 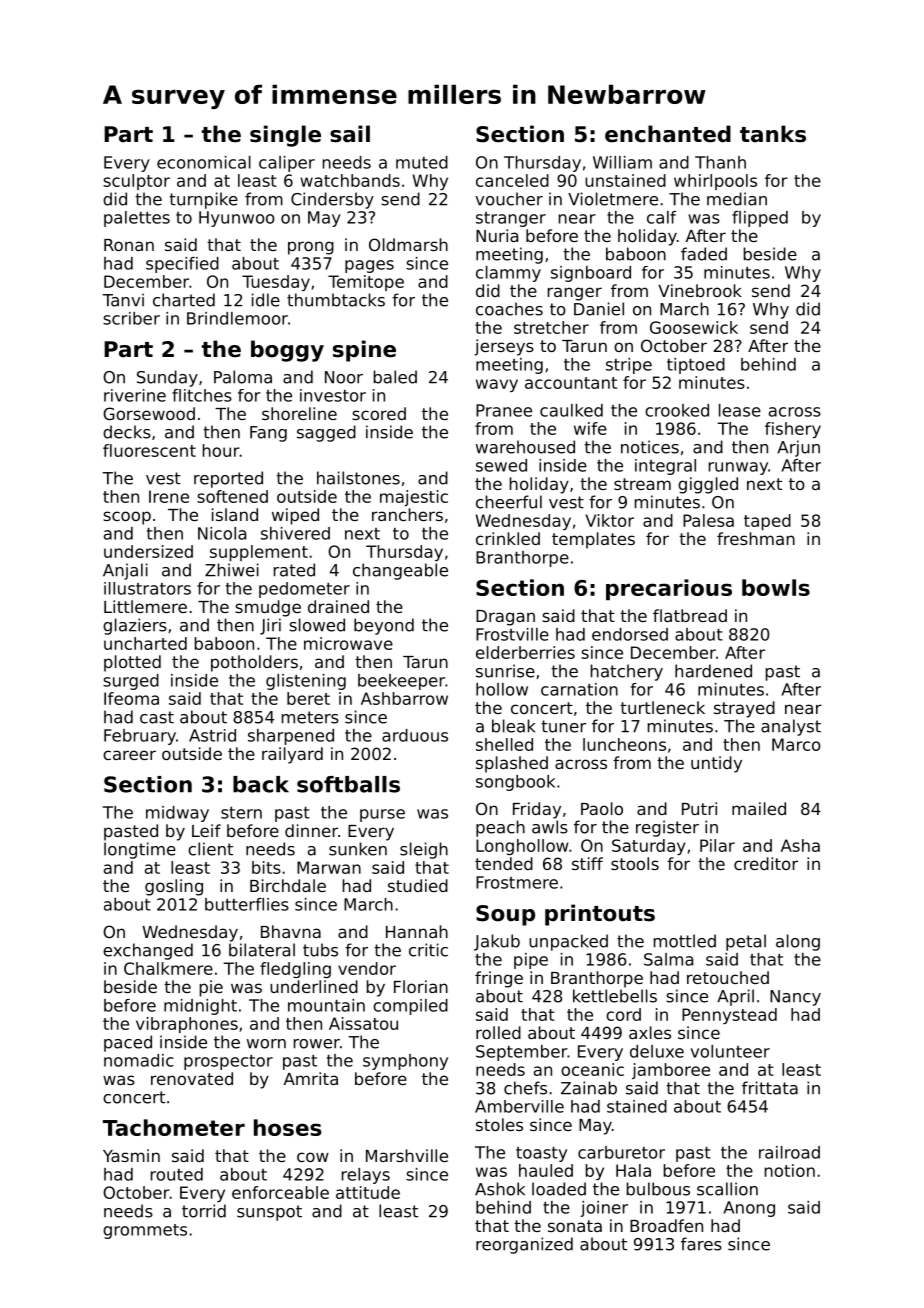 What do you see at coordinates (421, 986) in the image?
I see `Florian` at bounding box center [421, 986].
